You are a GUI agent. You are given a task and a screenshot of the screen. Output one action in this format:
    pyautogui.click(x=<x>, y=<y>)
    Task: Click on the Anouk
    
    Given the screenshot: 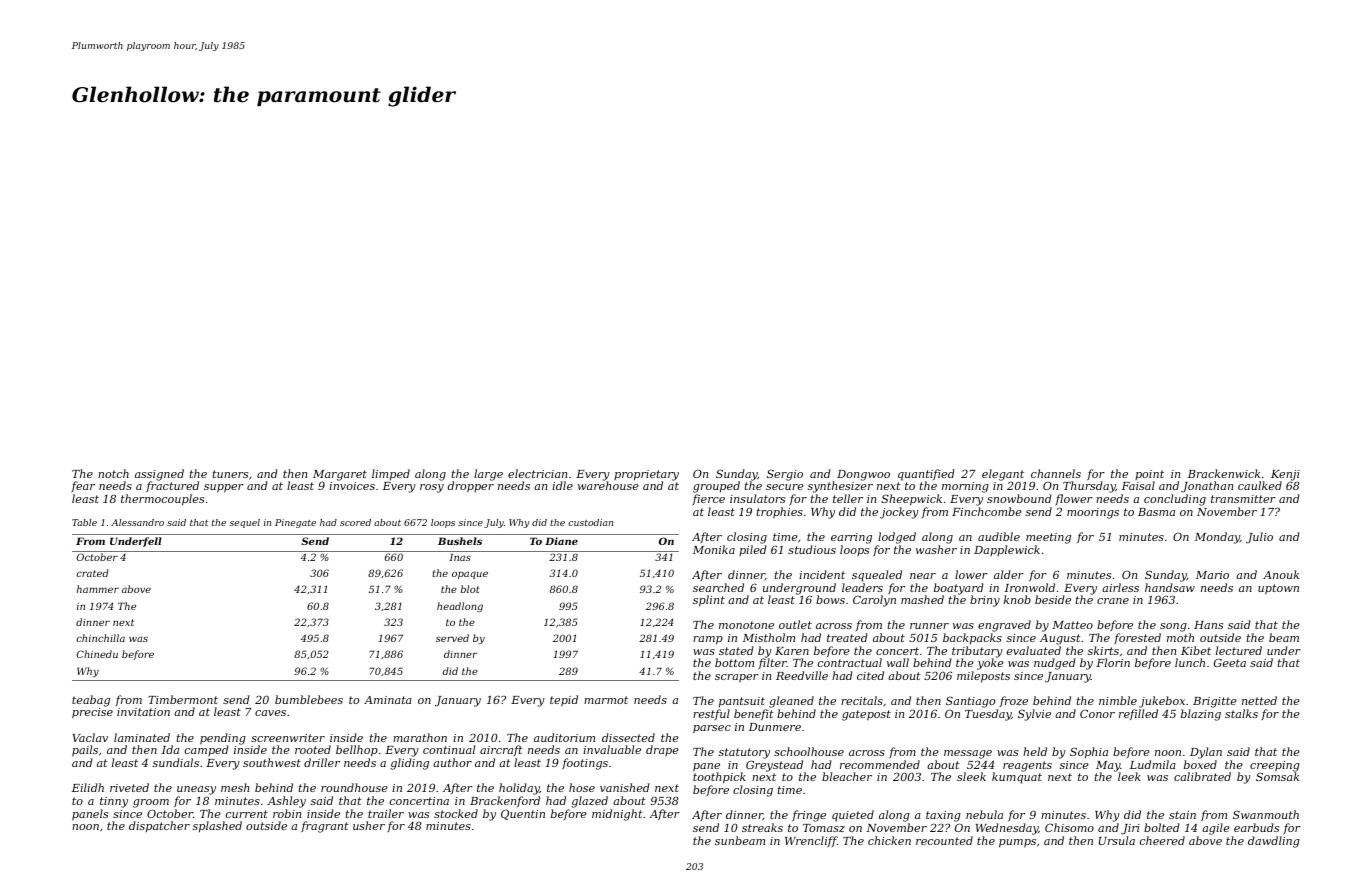 What is the action you would take?
    pyautogui.click(x=1281, y=574)
